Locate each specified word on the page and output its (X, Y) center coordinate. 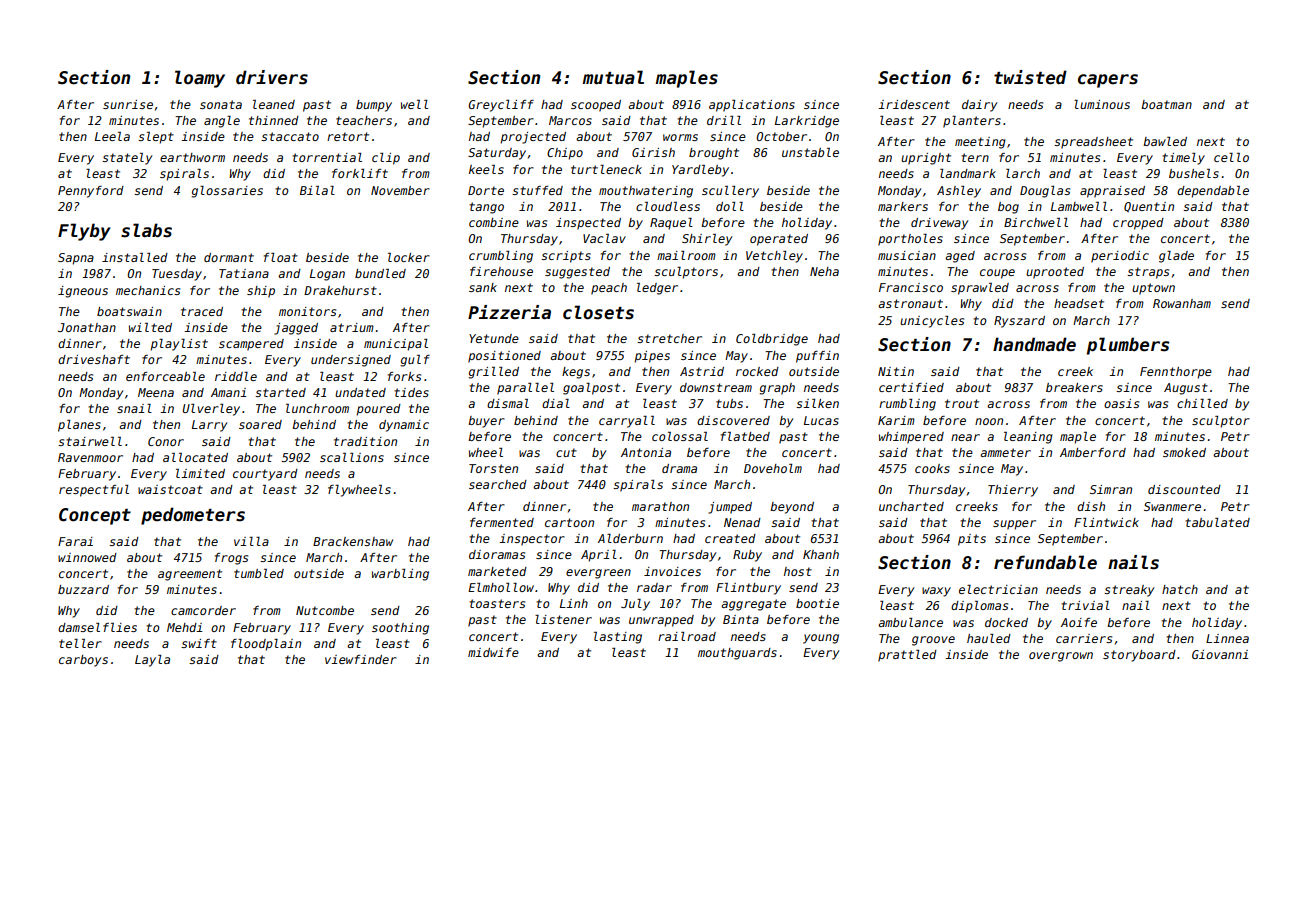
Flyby (84, 232)
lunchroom (317, 408)
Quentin (1149, 207)
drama (679, 468)
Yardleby (700, 171)
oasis (1121, 403)
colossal (680, 436)
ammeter (1005, 452)
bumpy (374, 106)
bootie (817, 603)
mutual (613, 77)
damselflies (97, 627)
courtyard (265, 475)
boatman (1166, 104)
